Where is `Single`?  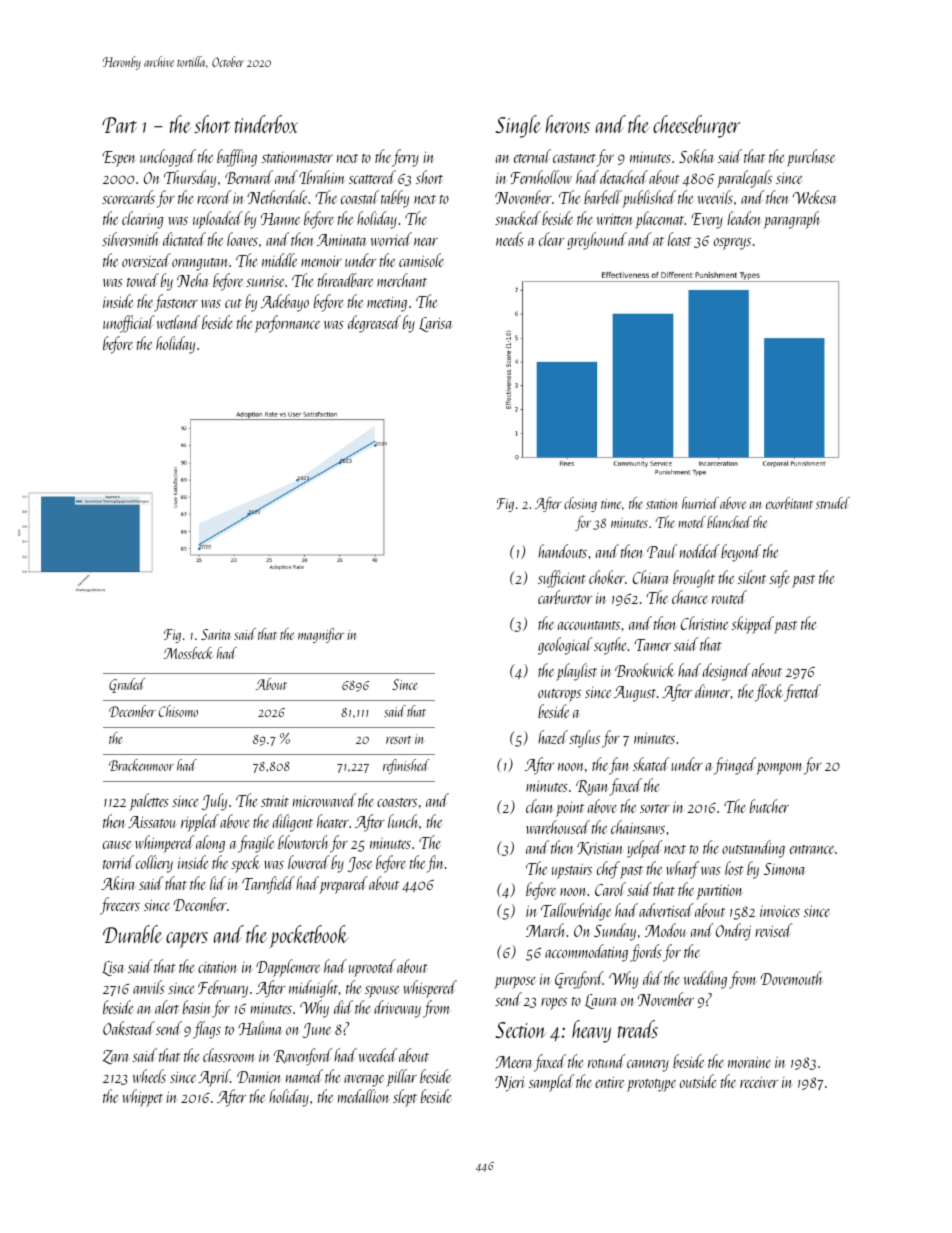
Single is located at coordinates (518, 126).
